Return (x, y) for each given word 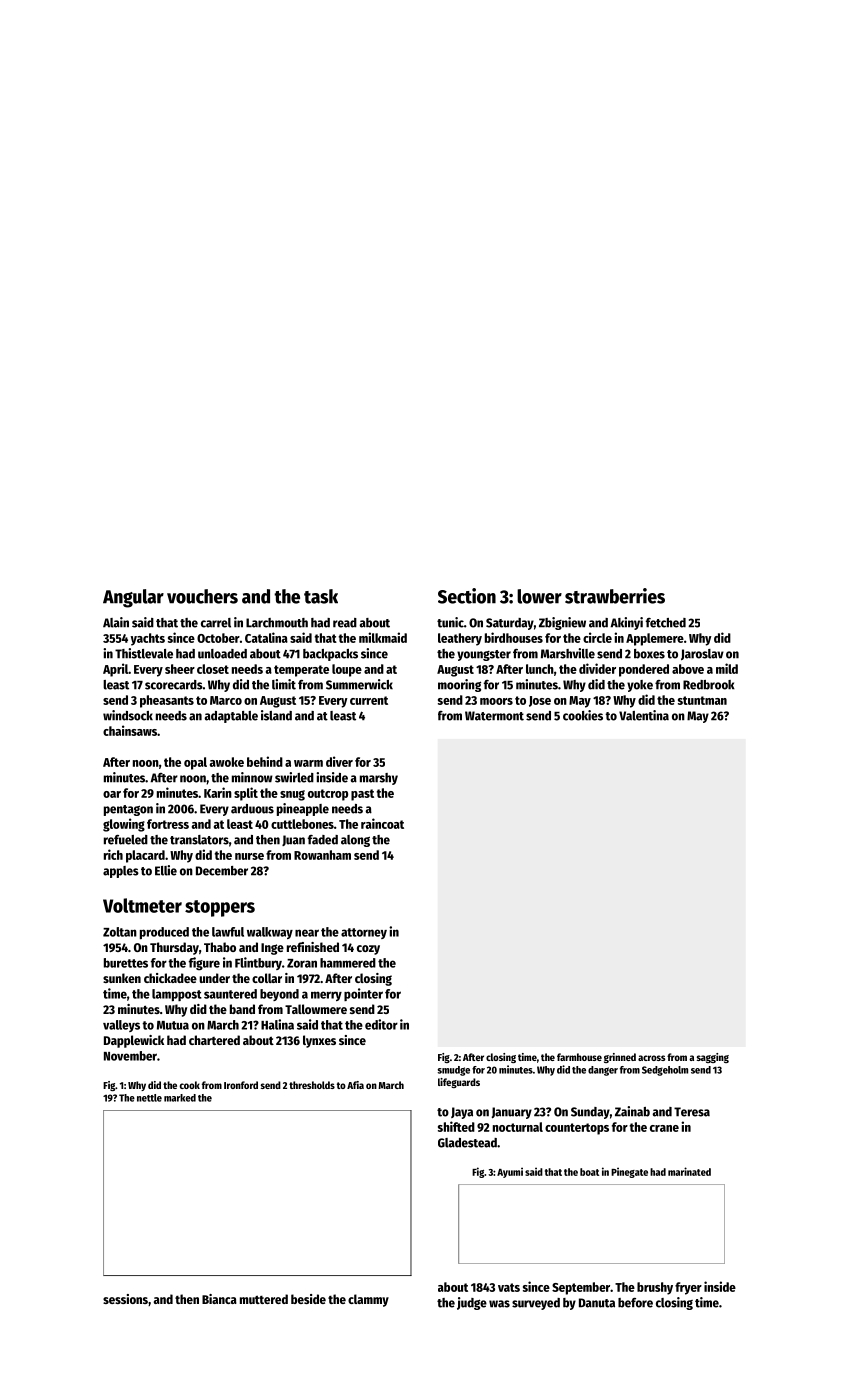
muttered (264, 1299)
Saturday (510, 624)
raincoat (382, 823)
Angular (133, 598)
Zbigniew (562, 623)
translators (199, 840)
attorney (364, 933)
